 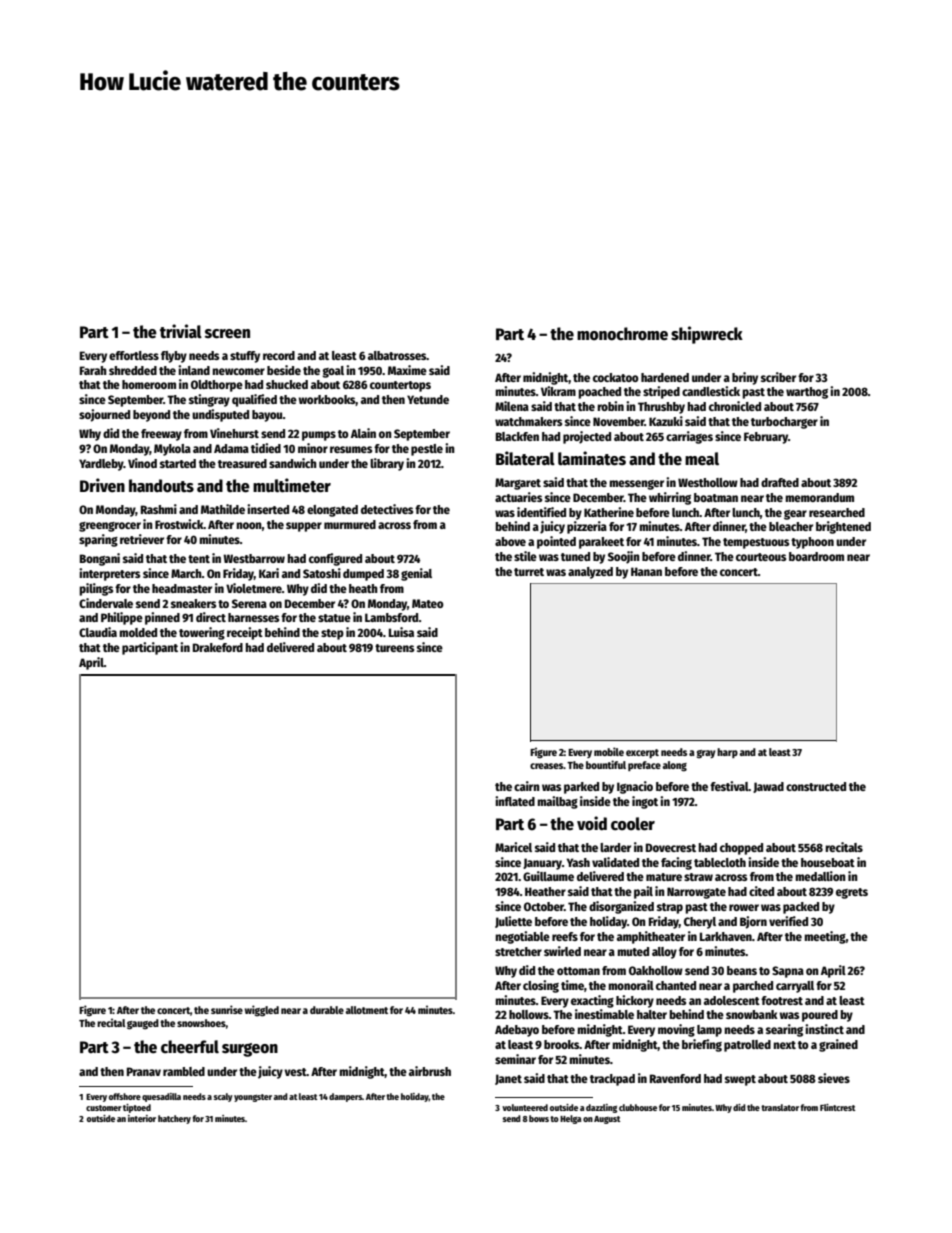 What do you see at coordinates (527, 786) in the document?
I see `cairn` at bounding box center [527, 786].
